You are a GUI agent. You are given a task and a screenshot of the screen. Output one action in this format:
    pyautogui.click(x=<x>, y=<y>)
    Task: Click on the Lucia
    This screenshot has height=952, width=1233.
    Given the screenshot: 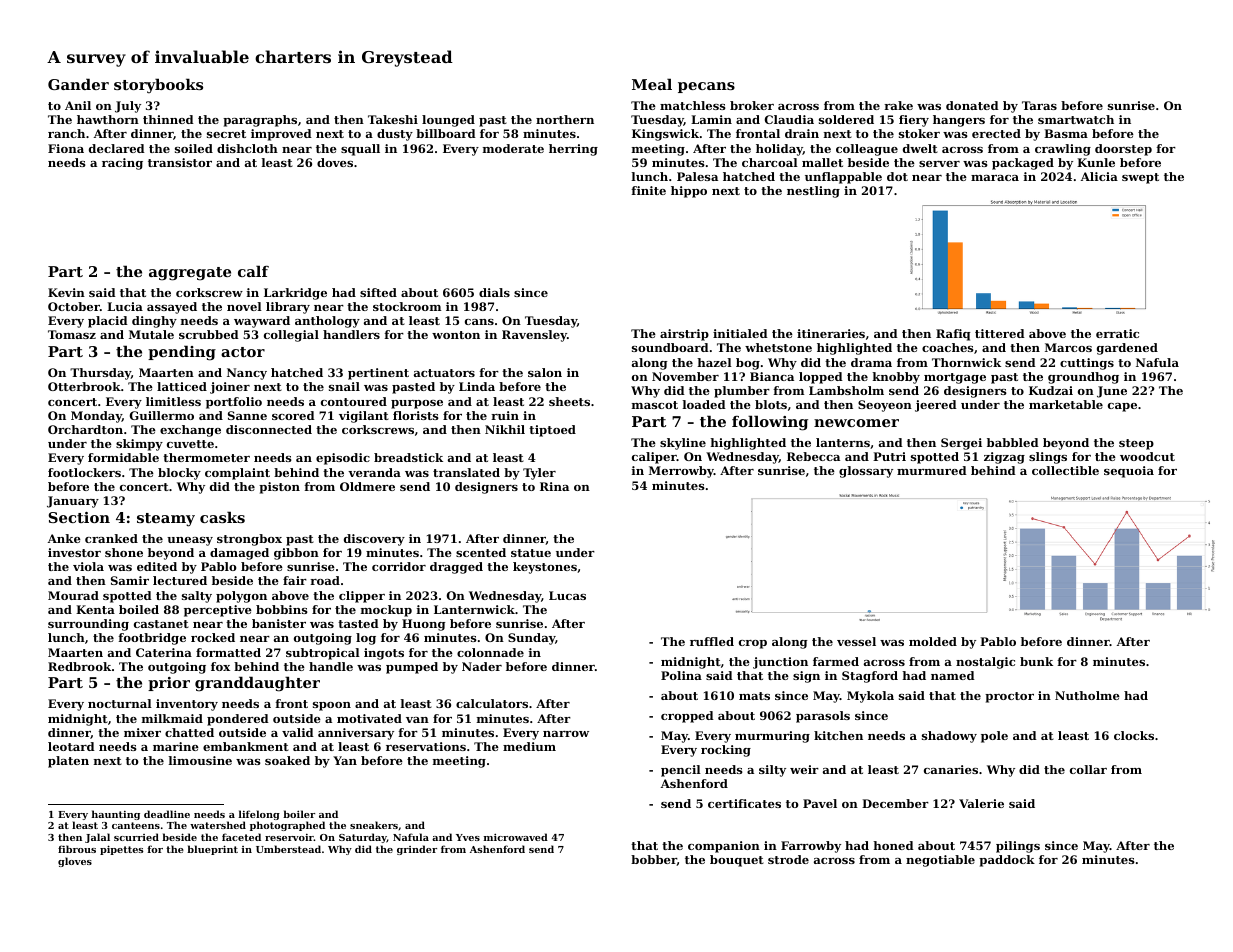 What is the action you would take?
    pyautogui.click(x=125, y=306)
